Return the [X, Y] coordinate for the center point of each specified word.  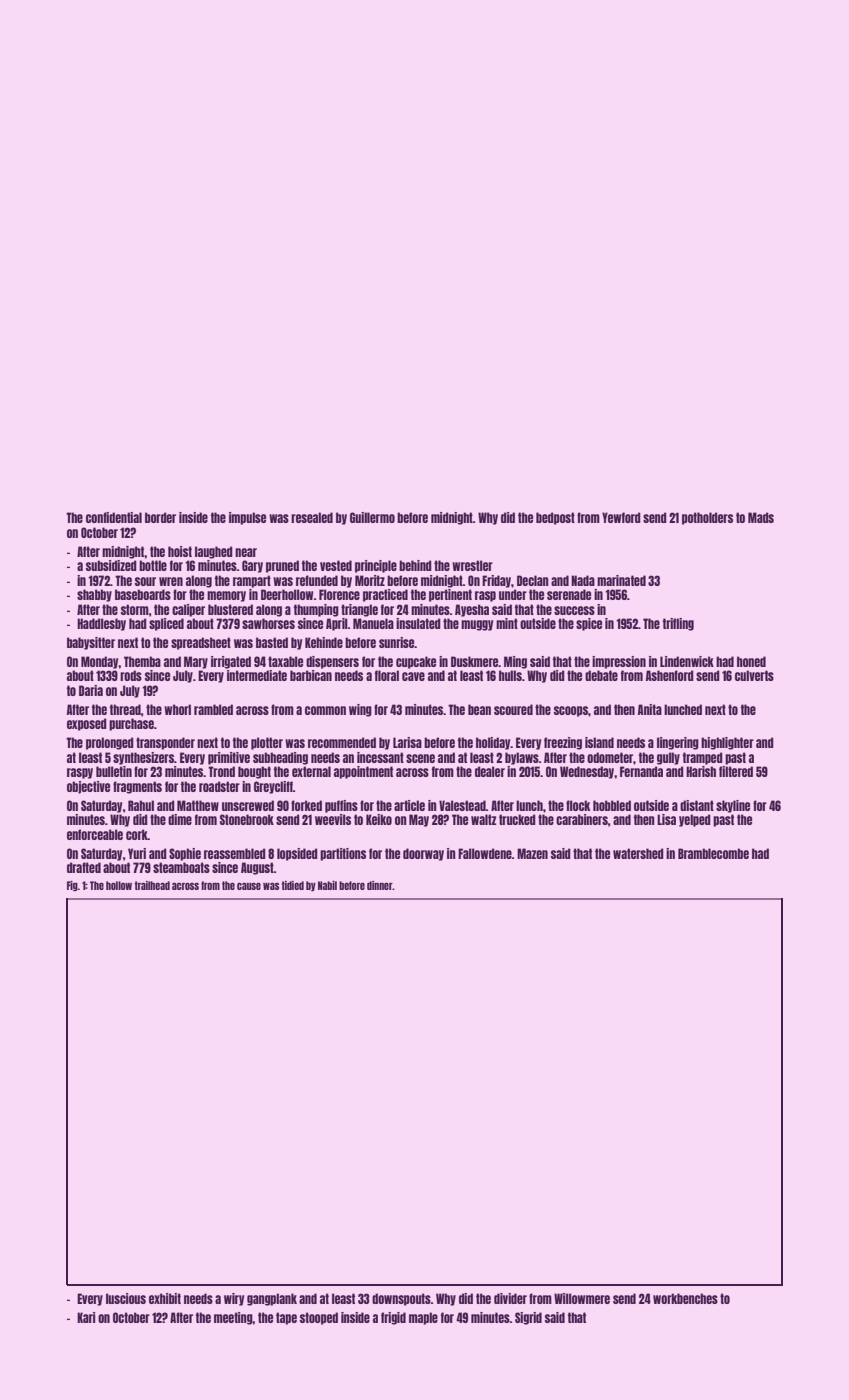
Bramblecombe [713, 853]
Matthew [198, 805]
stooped [319, 1318]
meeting [233, 1318]
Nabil [327, 885]
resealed [312, 517]
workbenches [685, 1298]
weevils [333, 819]
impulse [247, 518]
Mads [761, 517]
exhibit [165, 1298]
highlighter [727, 743]
